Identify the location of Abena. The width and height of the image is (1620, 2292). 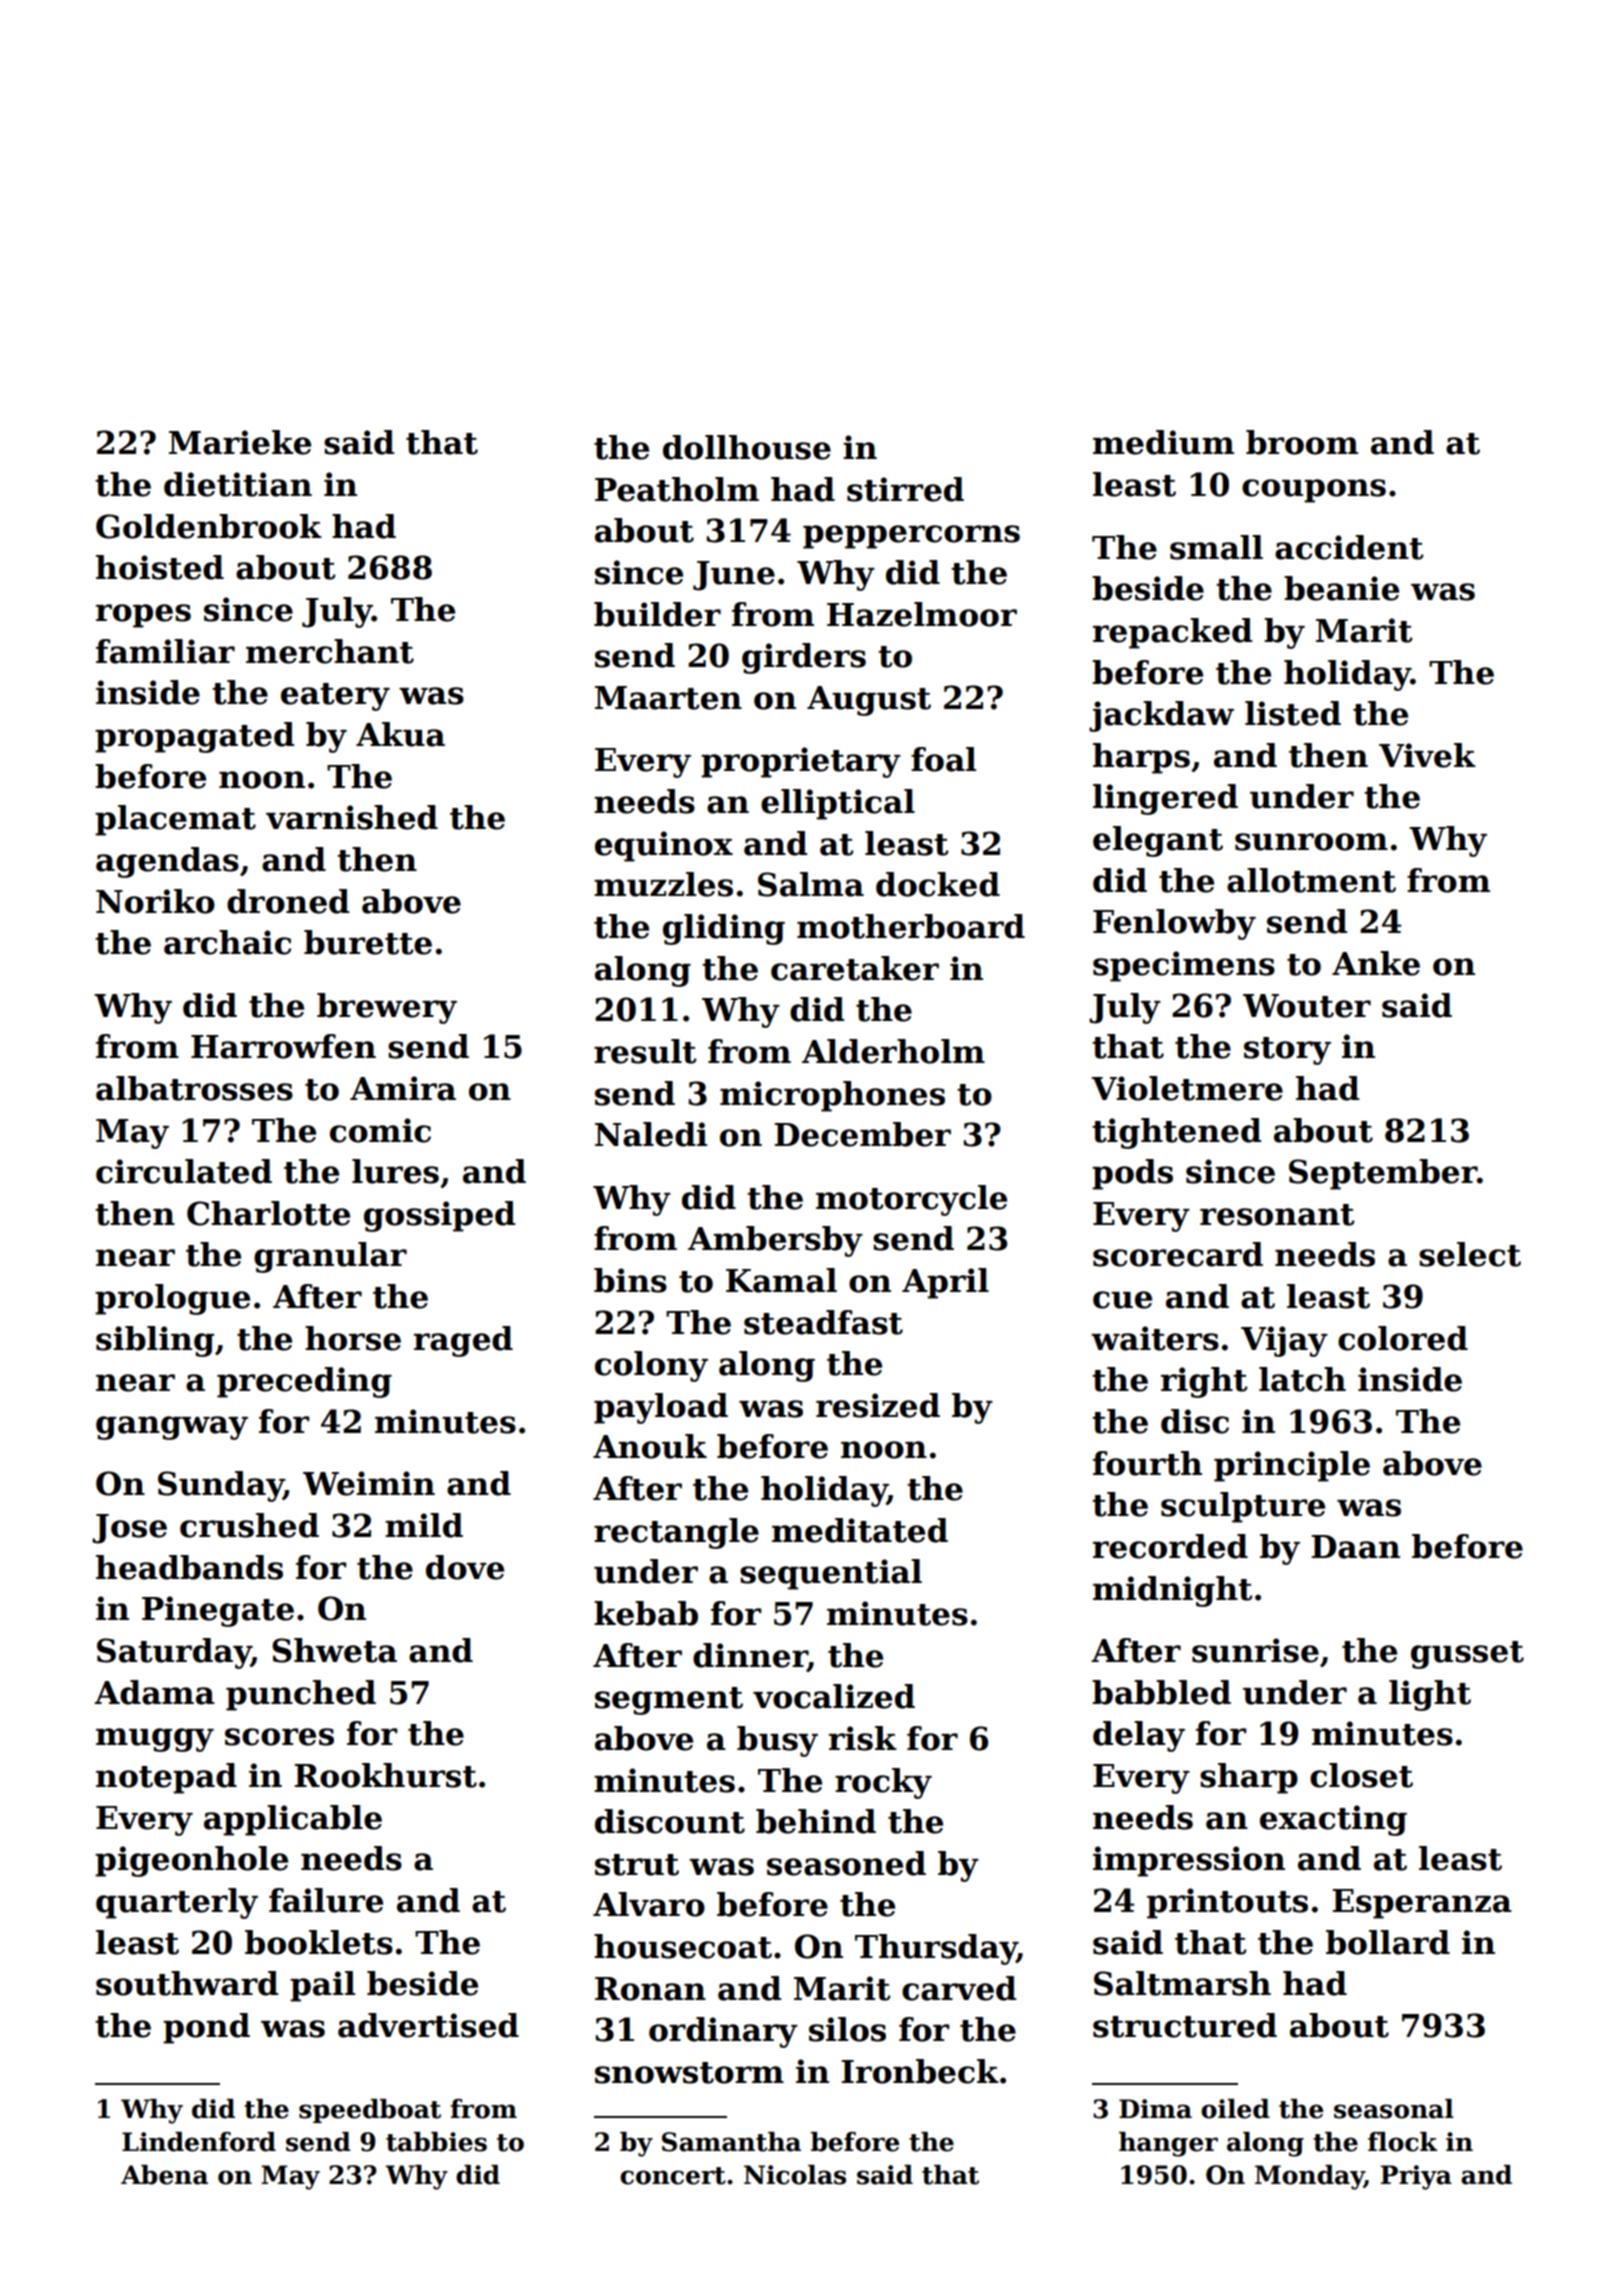
(164, 2175).
